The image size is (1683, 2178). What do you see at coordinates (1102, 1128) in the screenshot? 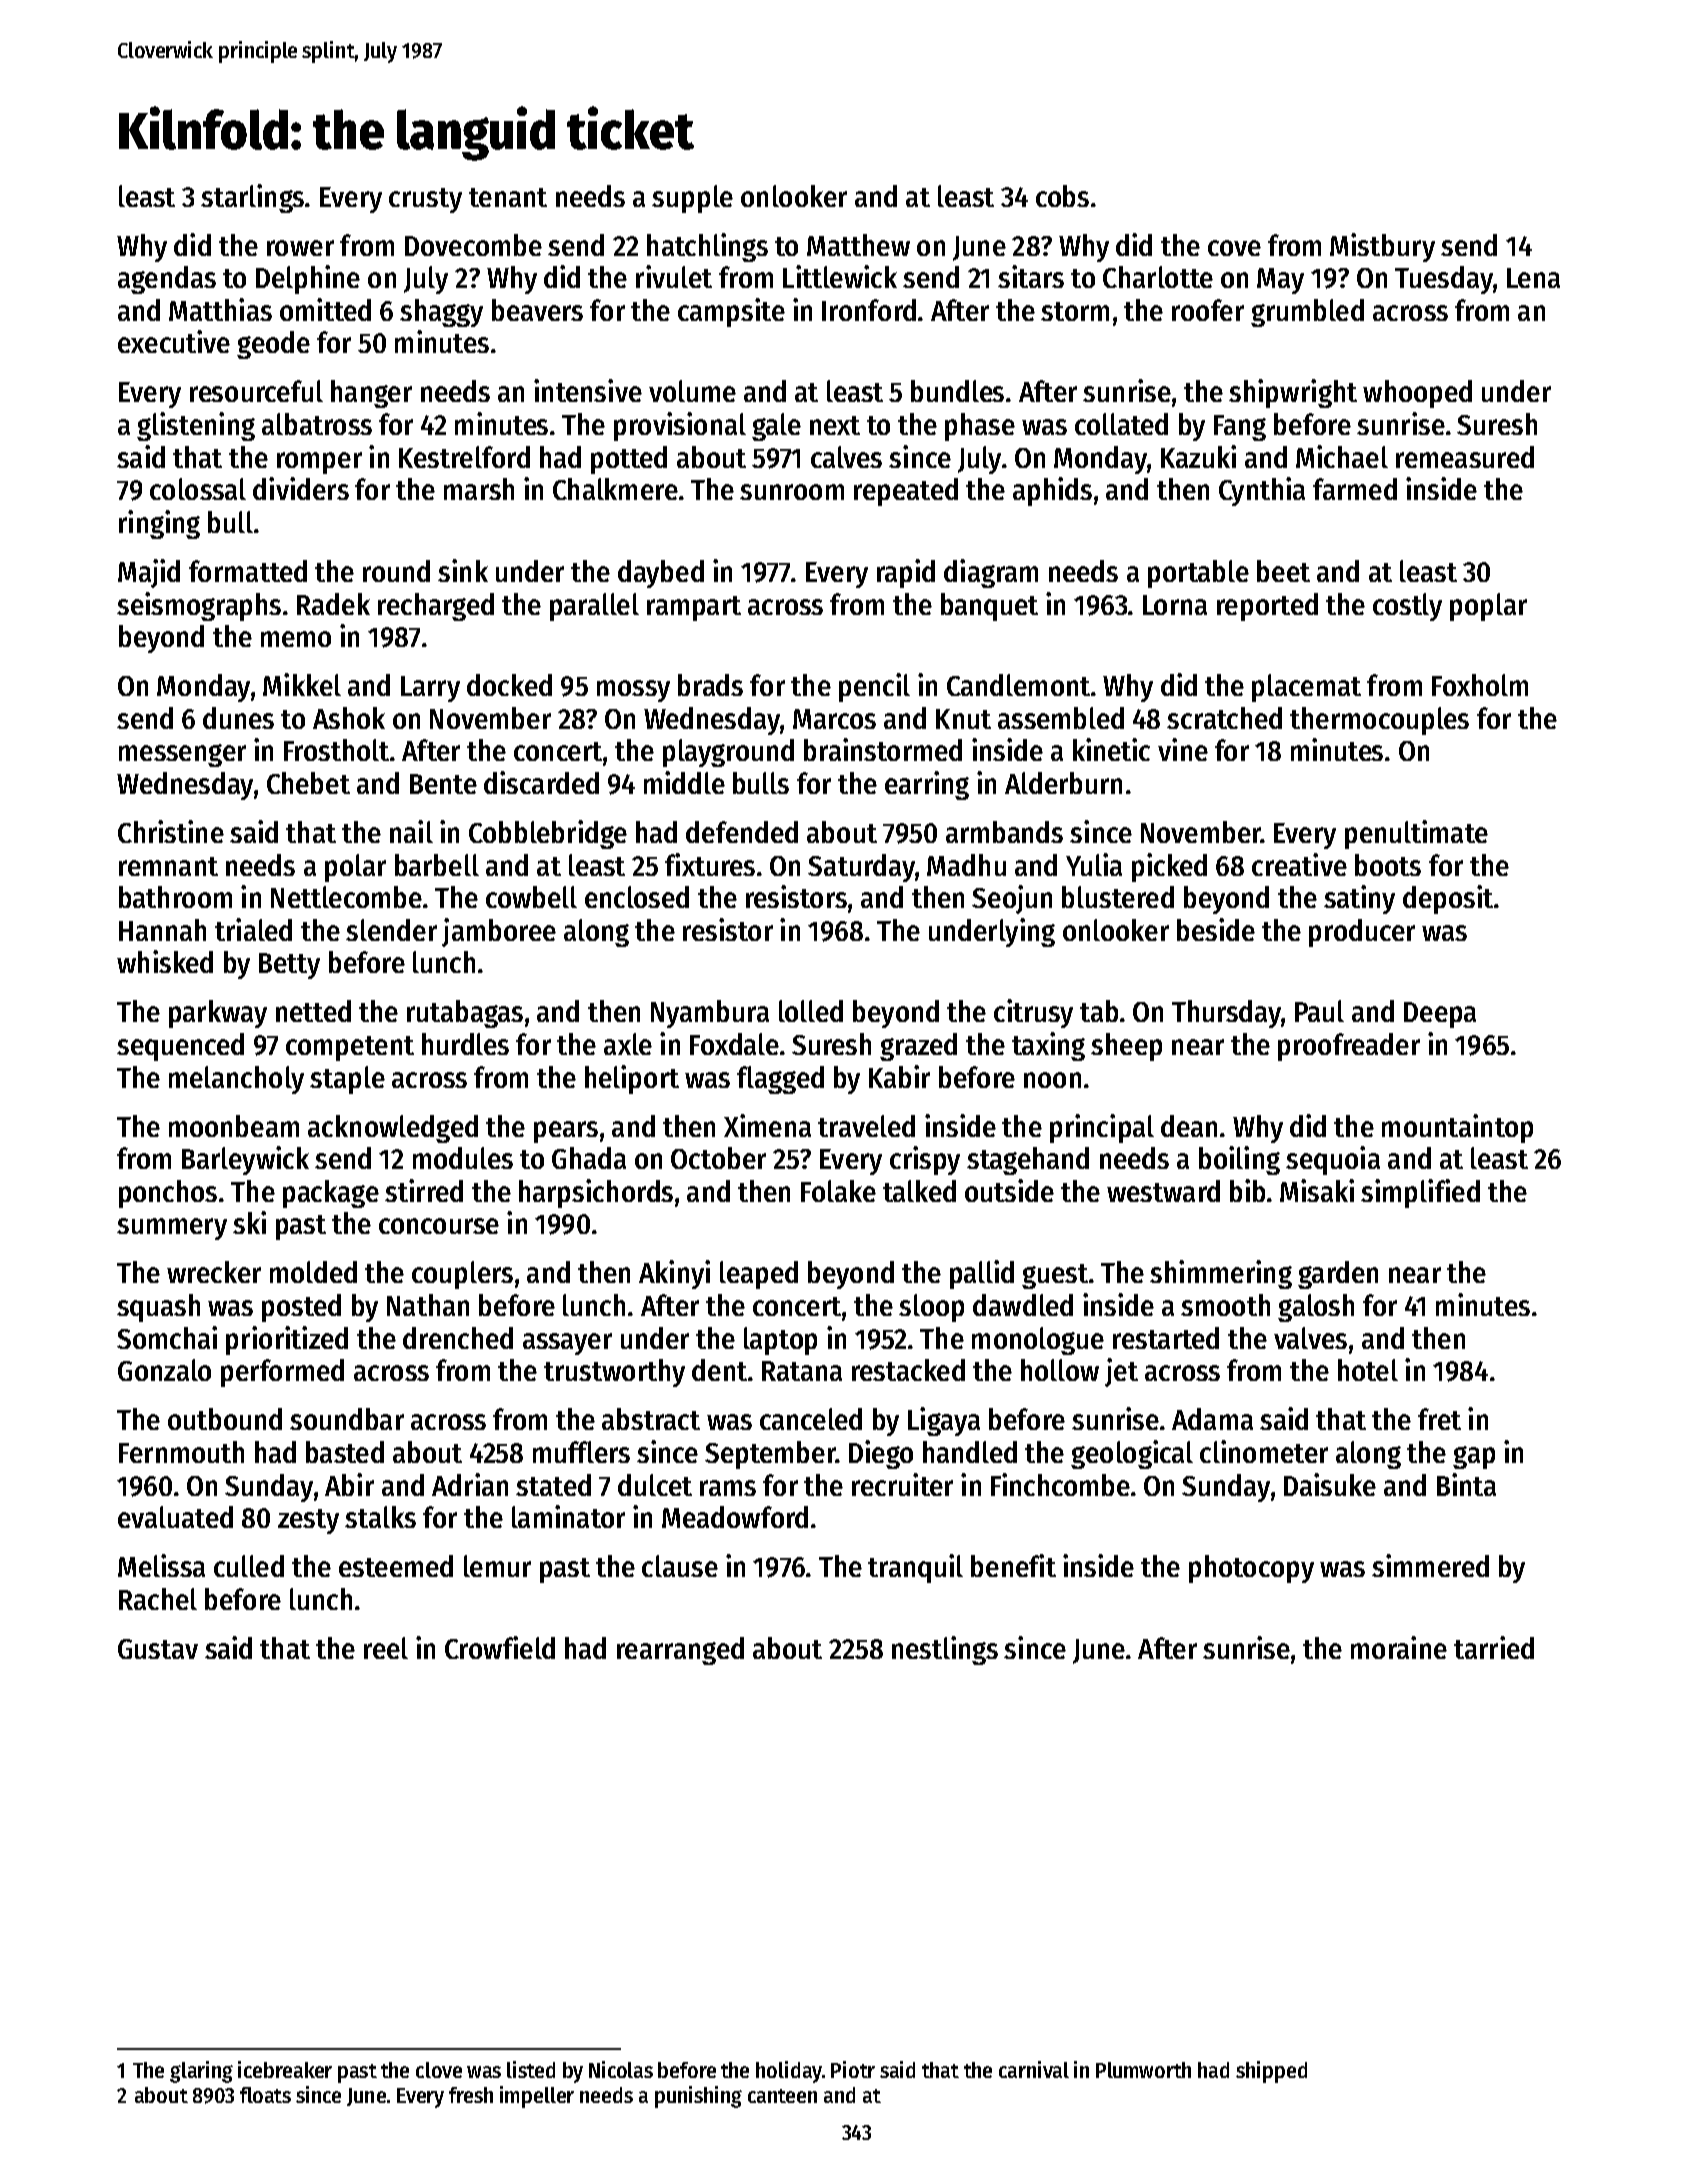
I see `principal` at bounding box center [1102, 1128].
